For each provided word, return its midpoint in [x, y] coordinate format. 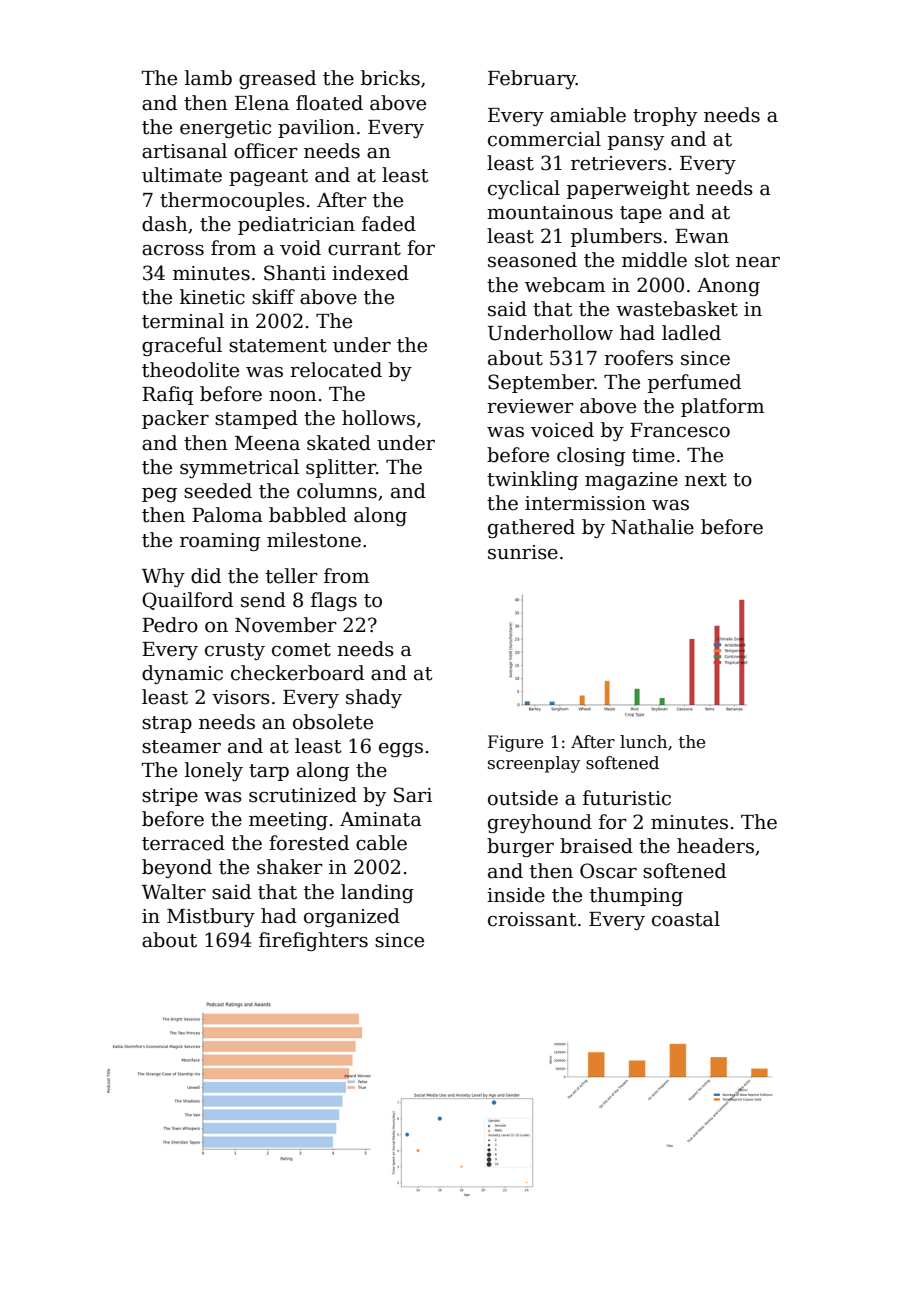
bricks [390, 78]
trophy [665, 116]
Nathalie [652, 527]
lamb [208, 78]
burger [520, 847]
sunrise [523, 552]
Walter [174, 892]
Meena [267, 443]
